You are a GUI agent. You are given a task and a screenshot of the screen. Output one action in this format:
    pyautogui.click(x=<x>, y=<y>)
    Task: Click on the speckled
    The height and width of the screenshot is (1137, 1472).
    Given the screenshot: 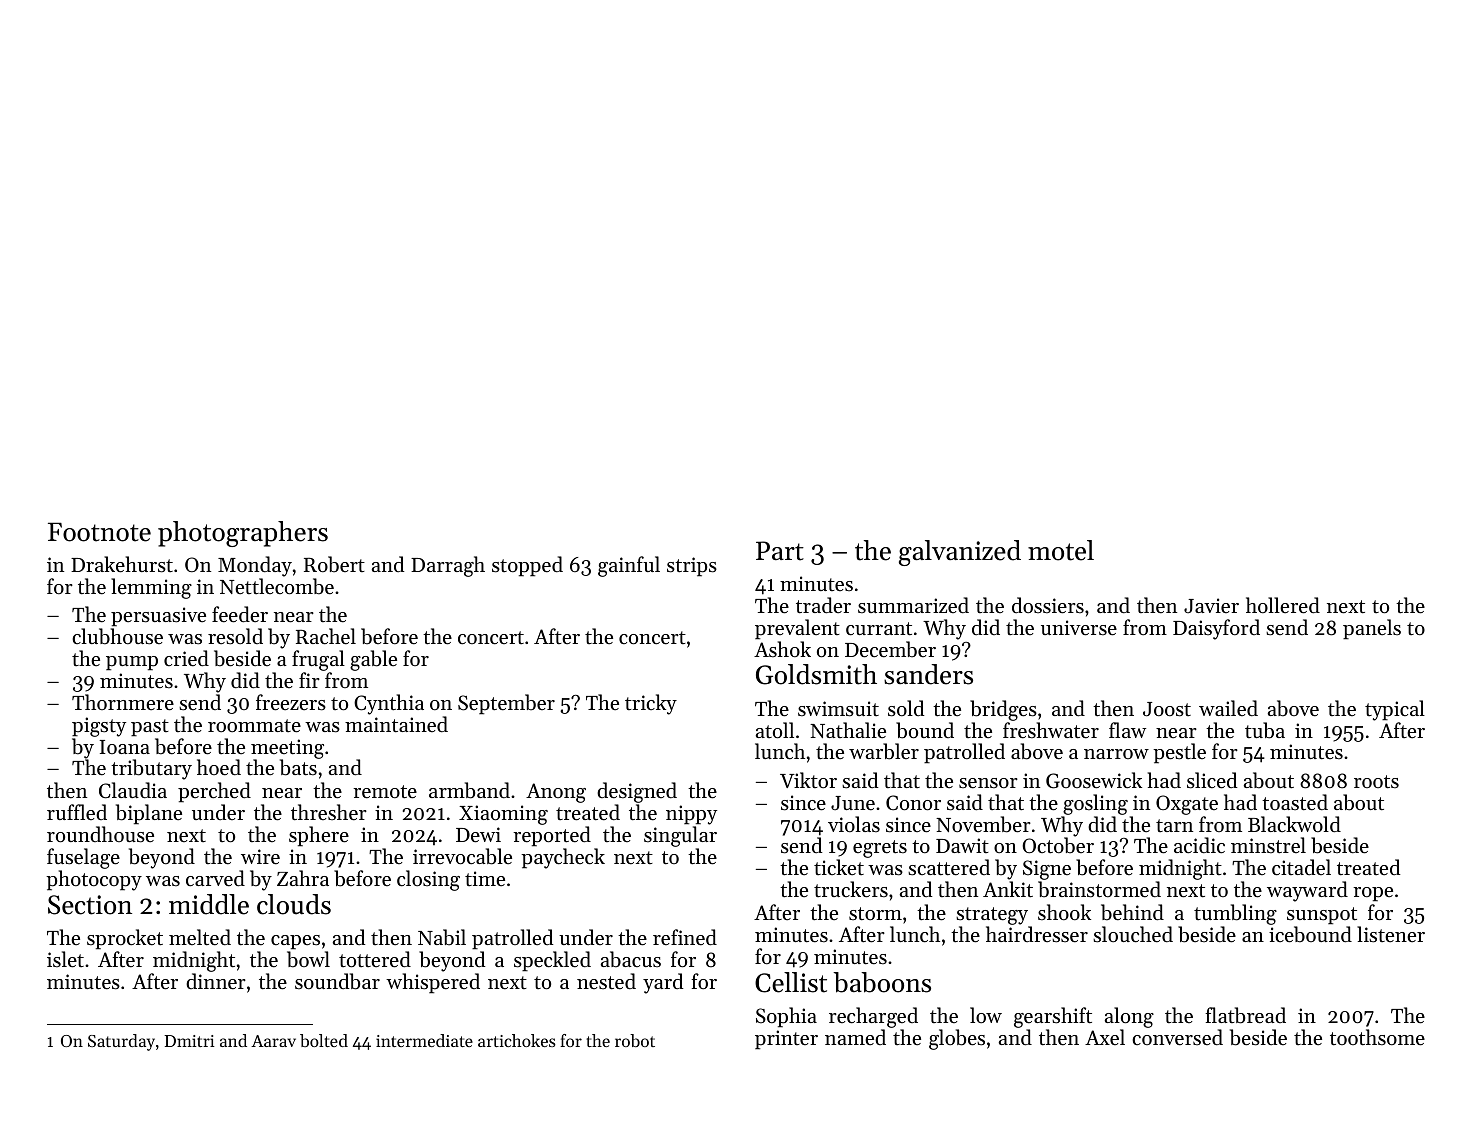 What is the action you would take?
    pyautogui.click(x=552, y=961)
